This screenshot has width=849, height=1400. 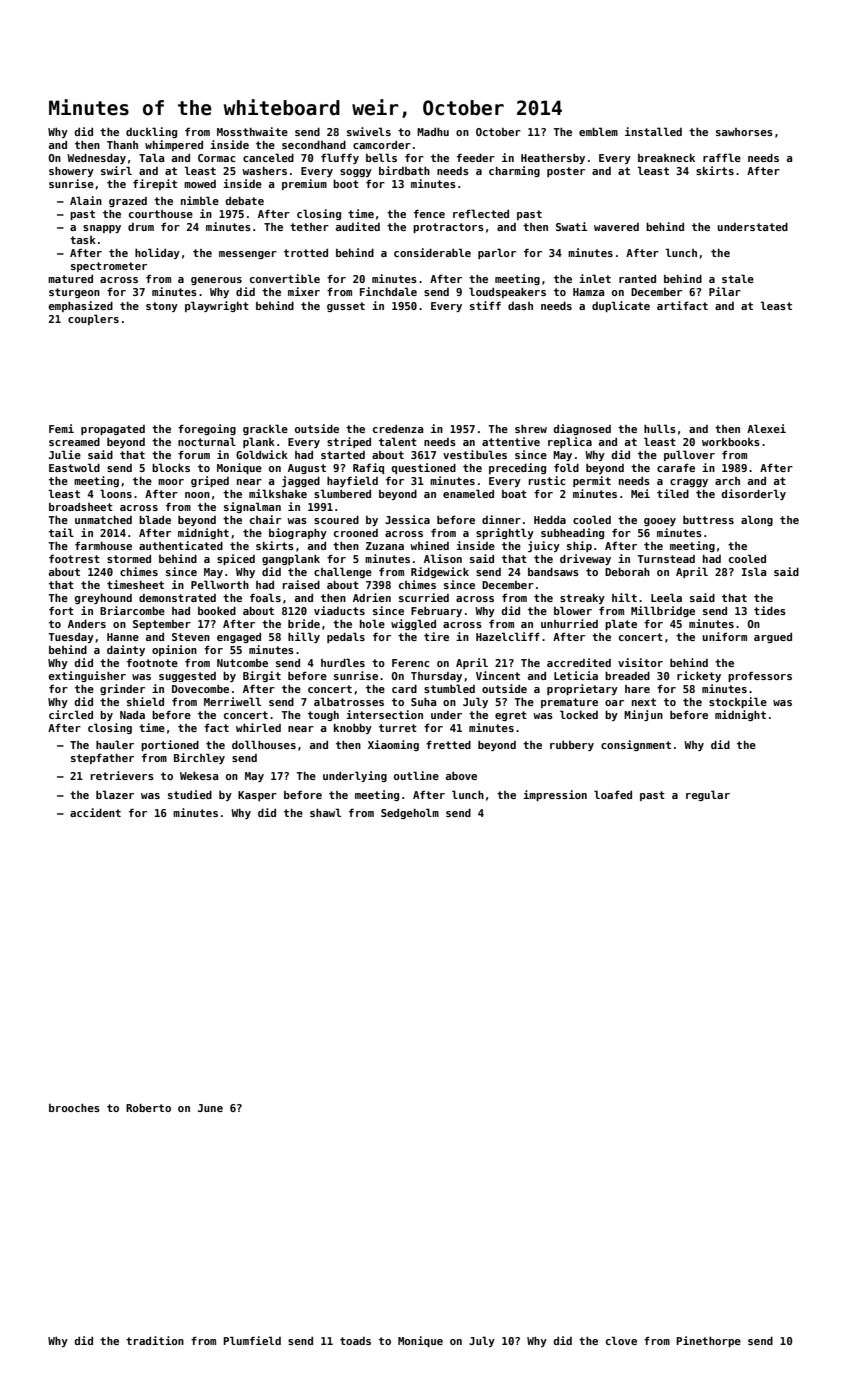 What do you see at coordinates (155, 519) in the screenshot?
I see `blade` at bounding box center [155, 519].
